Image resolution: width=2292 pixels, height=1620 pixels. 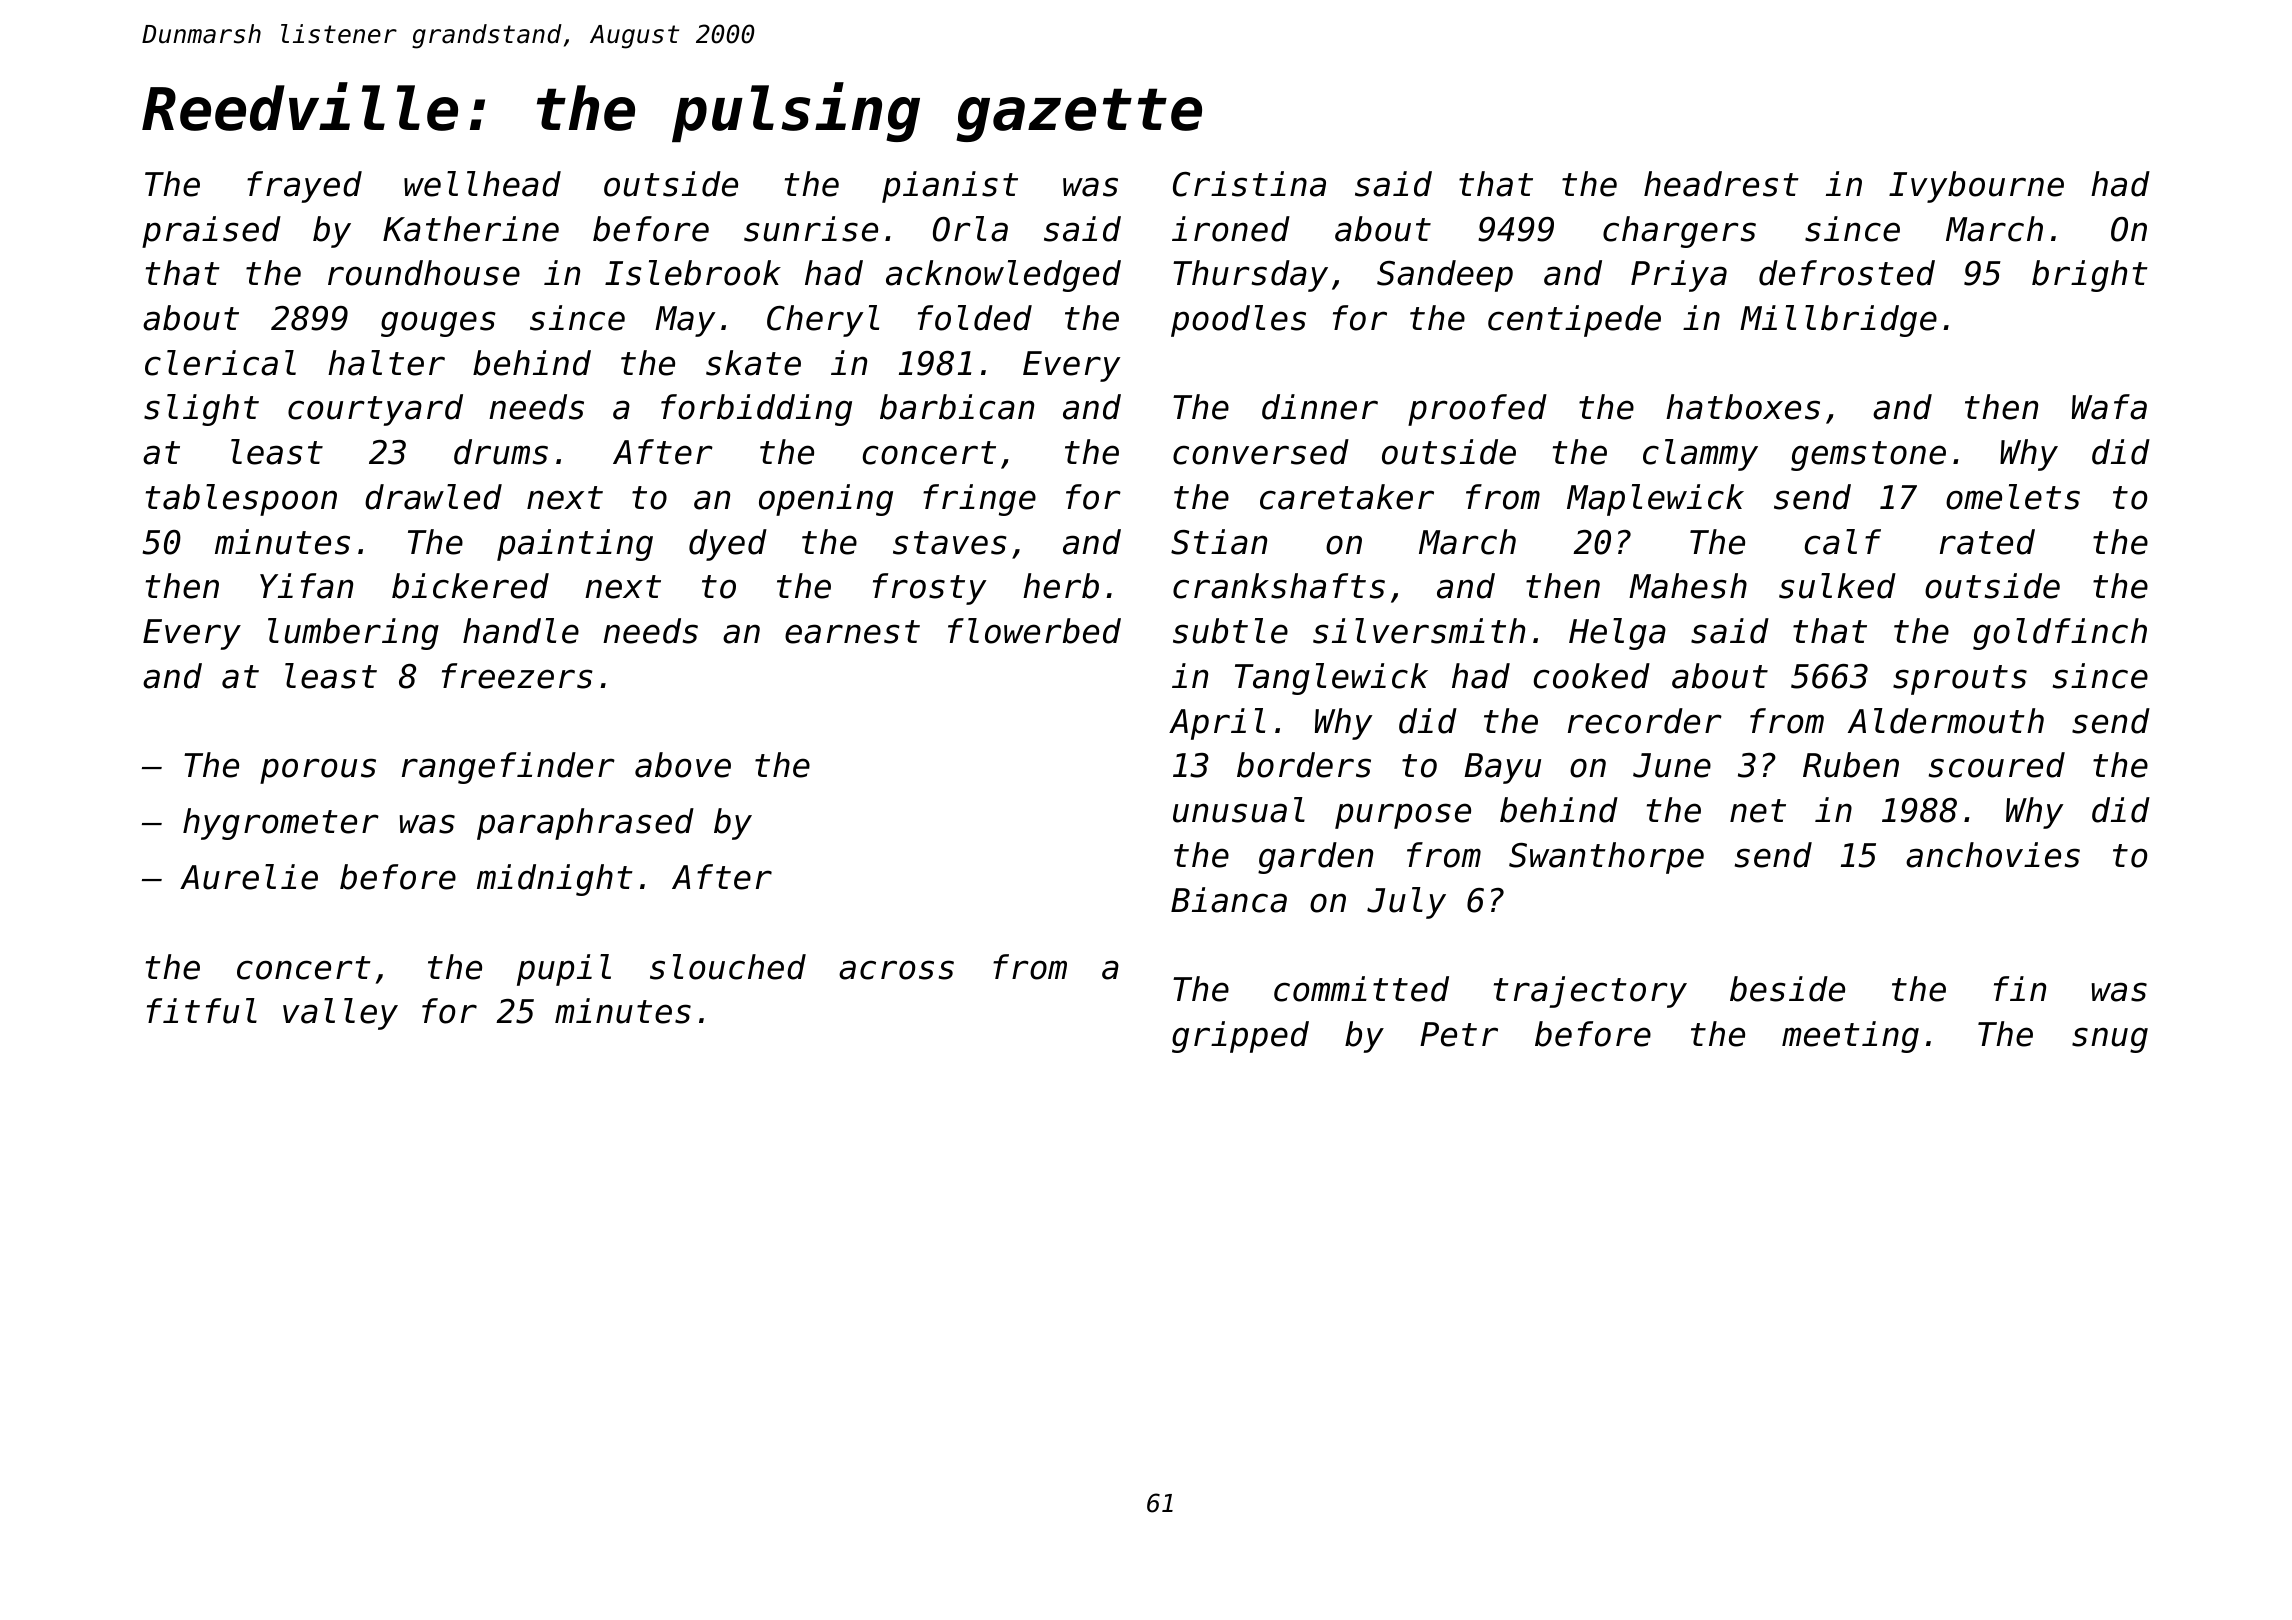 What do you see at coordinates (424, 273) in the screenshot?
I see `roundhouse` at bounding box center [424, 273].
